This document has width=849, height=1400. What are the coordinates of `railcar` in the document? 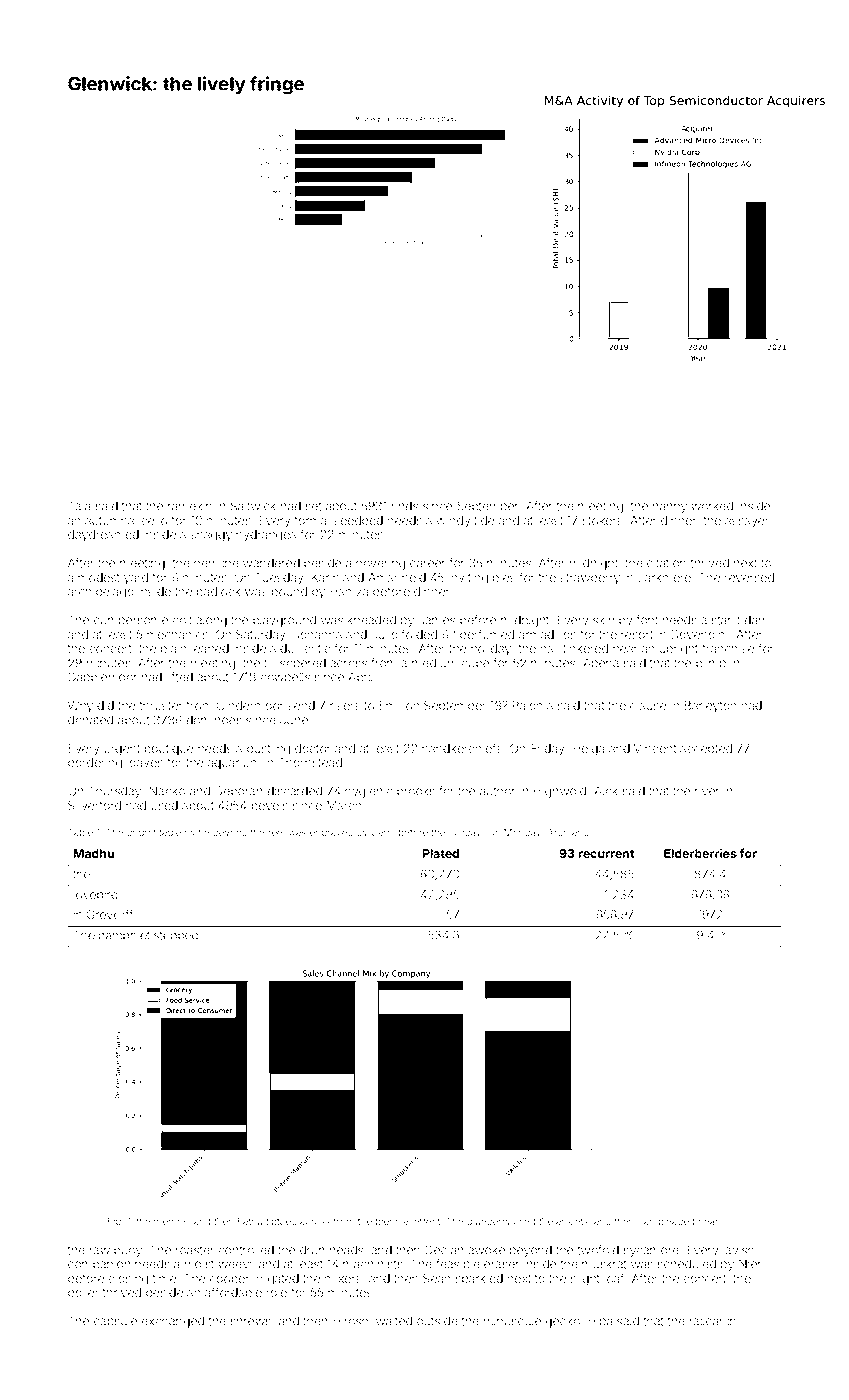 It's located at (706, 1321).
